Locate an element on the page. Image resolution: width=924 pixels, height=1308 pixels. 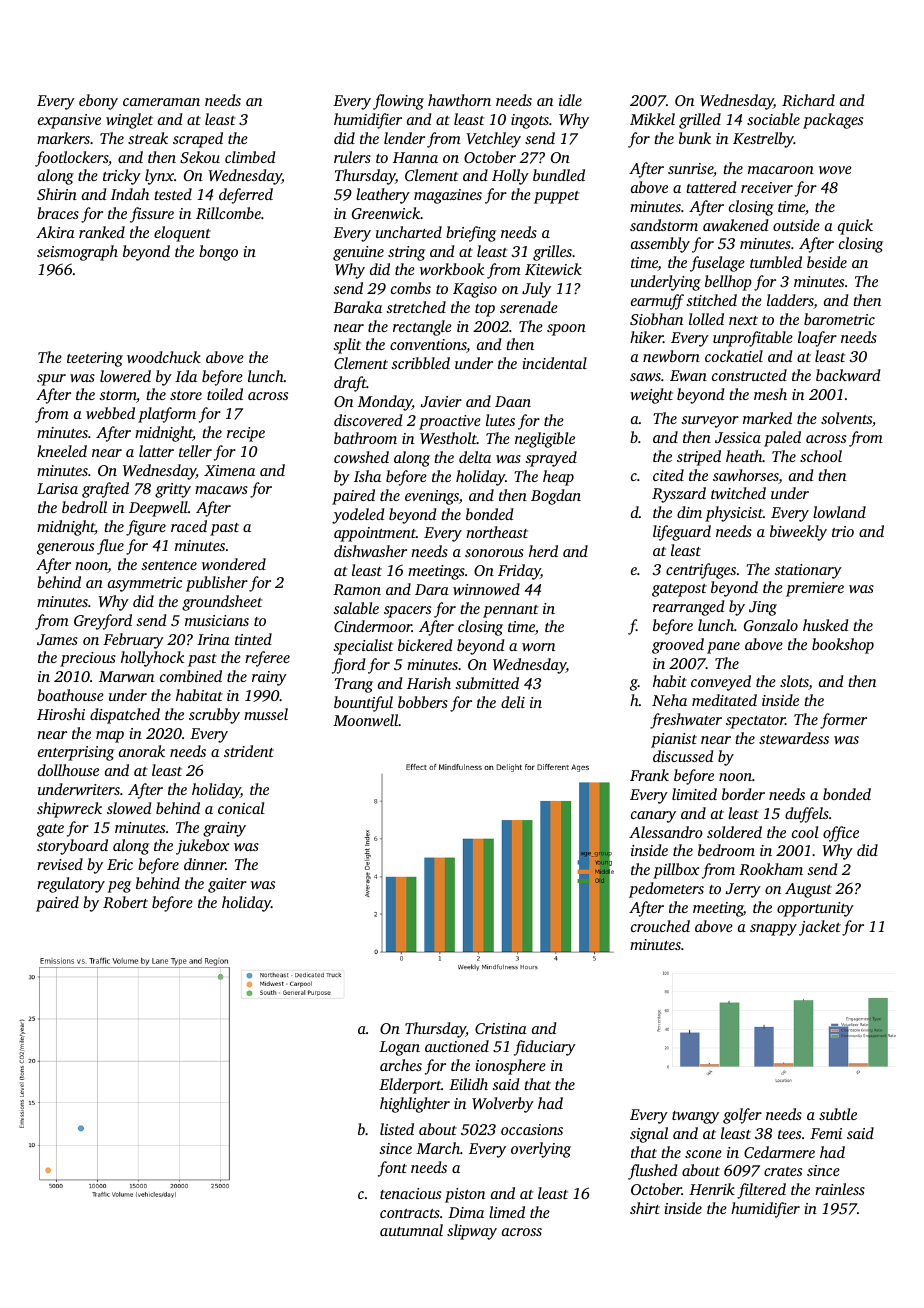
genuine is located at coordinates (358, 253).
